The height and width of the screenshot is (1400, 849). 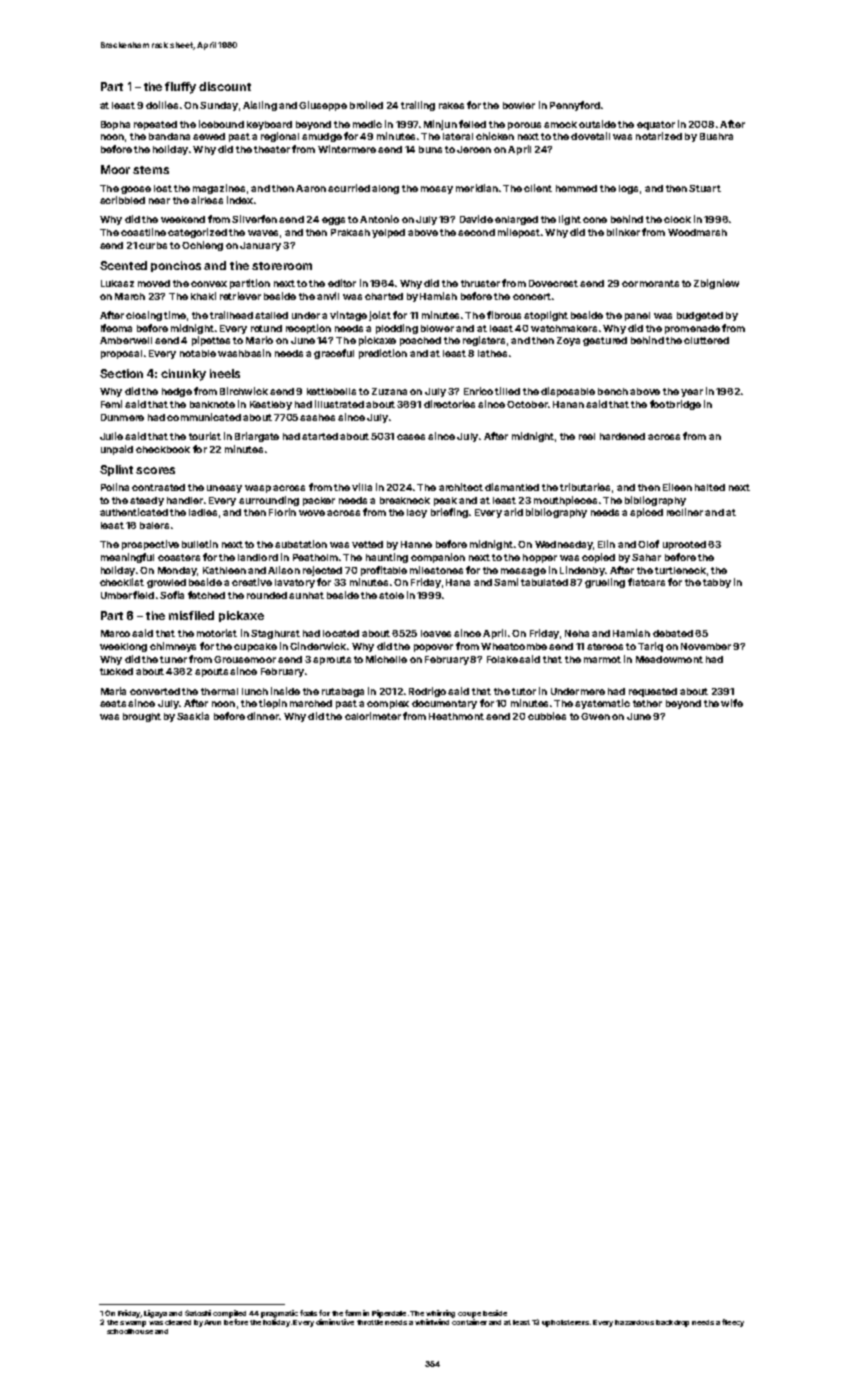 I want to click on plodding, so click(x=397, y=329).
